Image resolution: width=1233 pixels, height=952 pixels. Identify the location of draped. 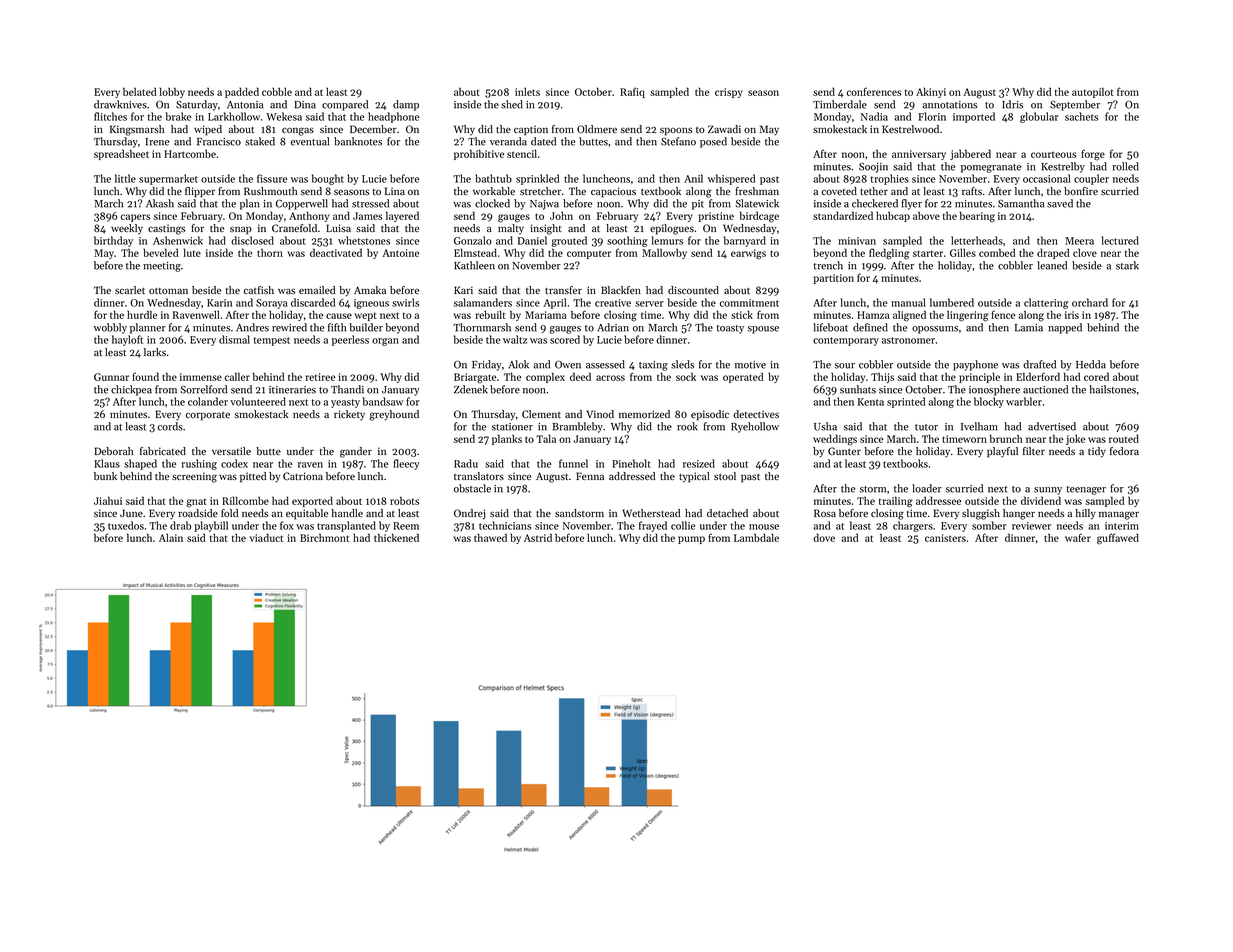
(1053, 253).
